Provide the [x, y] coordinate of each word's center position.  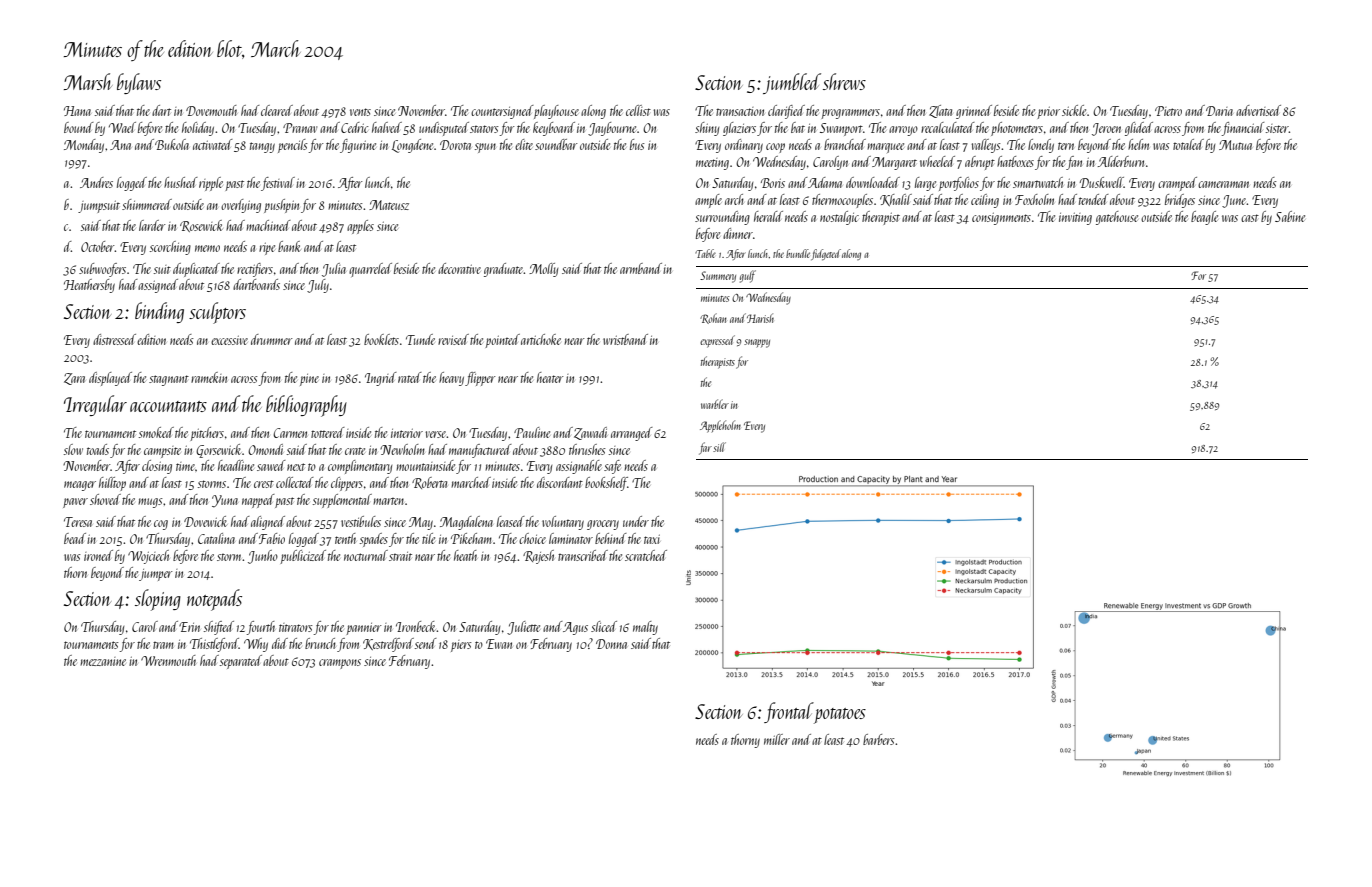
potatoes [840, 716]
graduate [504, 270]
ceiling [985, 201]
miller [777, 739]
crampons [340, 664]
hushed [181, 182]
